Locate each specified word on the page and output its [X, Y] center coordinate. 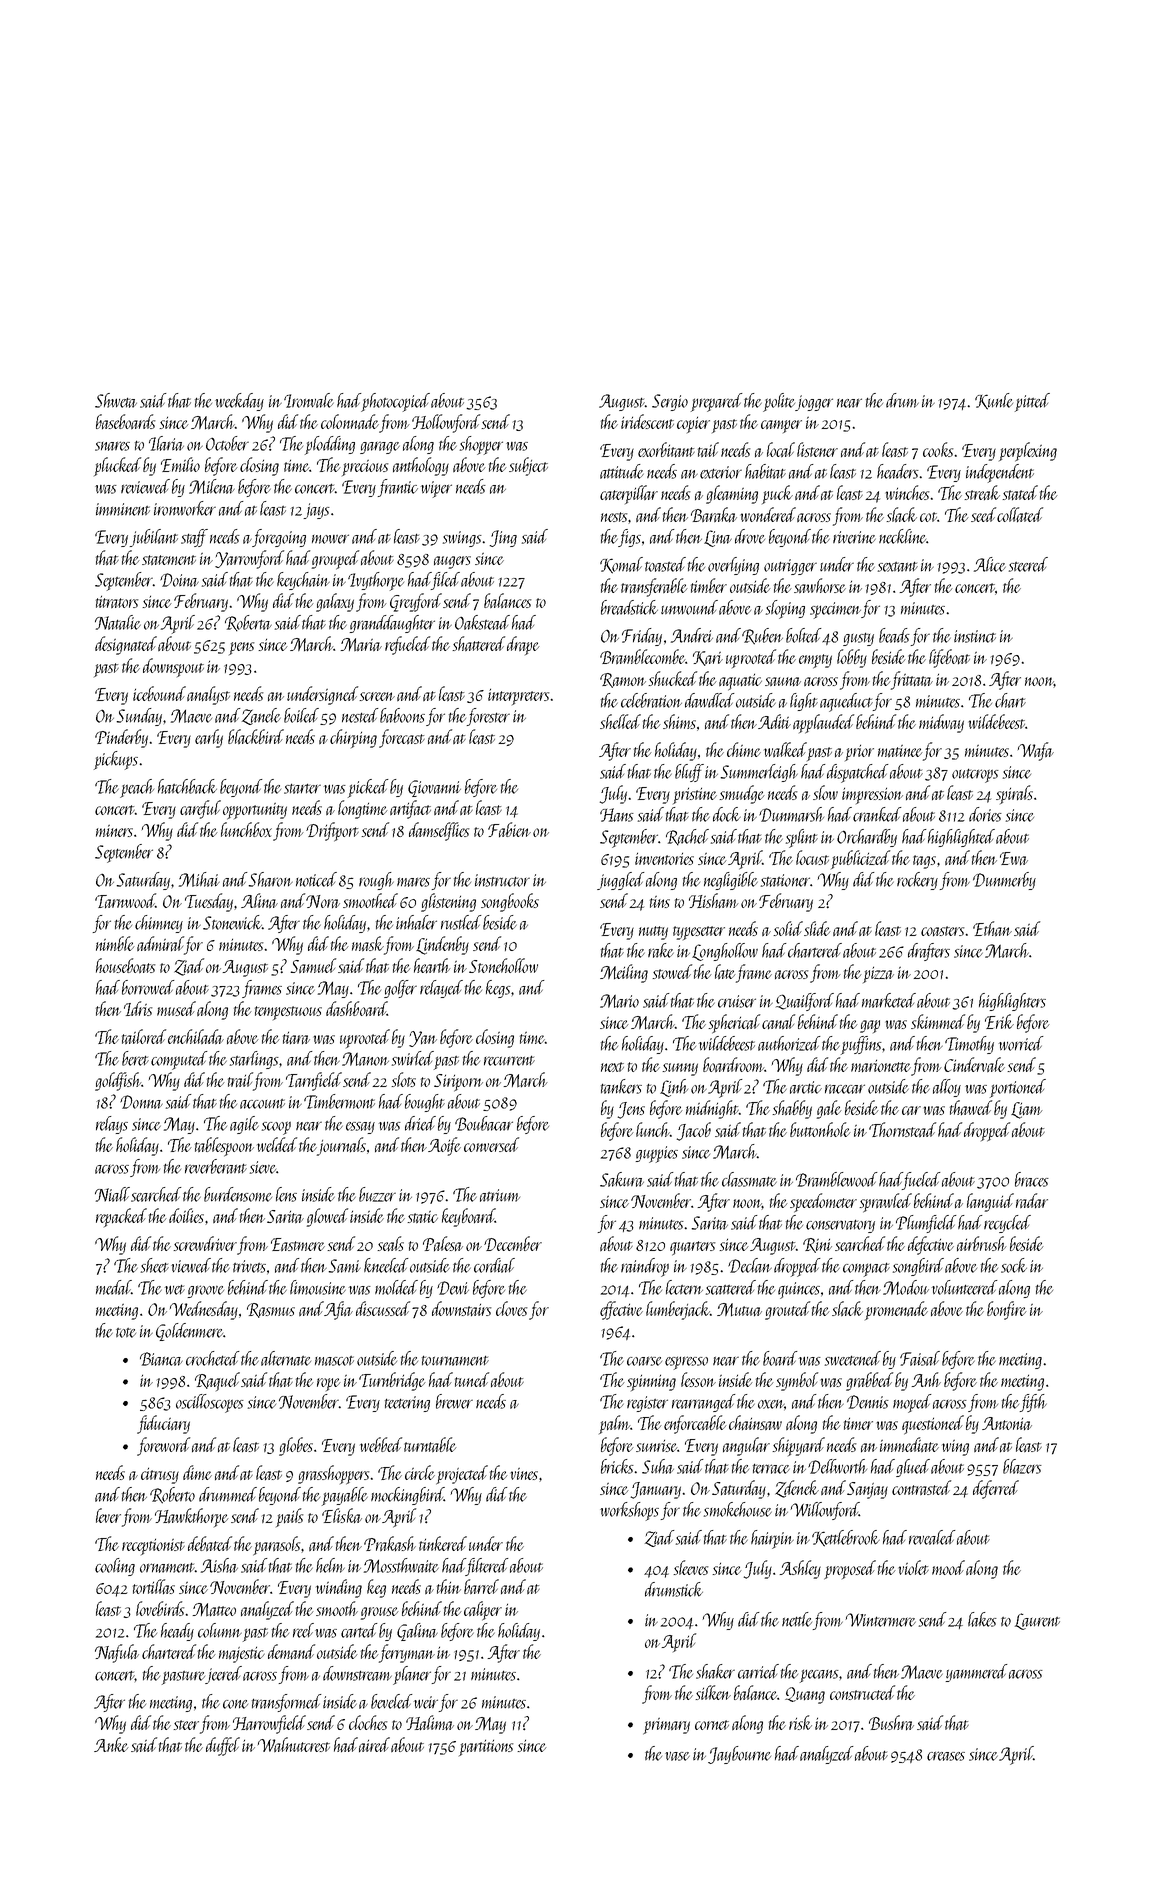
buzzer [377, 1194]
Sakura [622, 1179]
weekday [239, 402]
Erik [999, 1021]
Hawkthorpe [192, 1517]
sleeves [690, 1567]
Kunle [994, 401]
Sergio [670, 402]
